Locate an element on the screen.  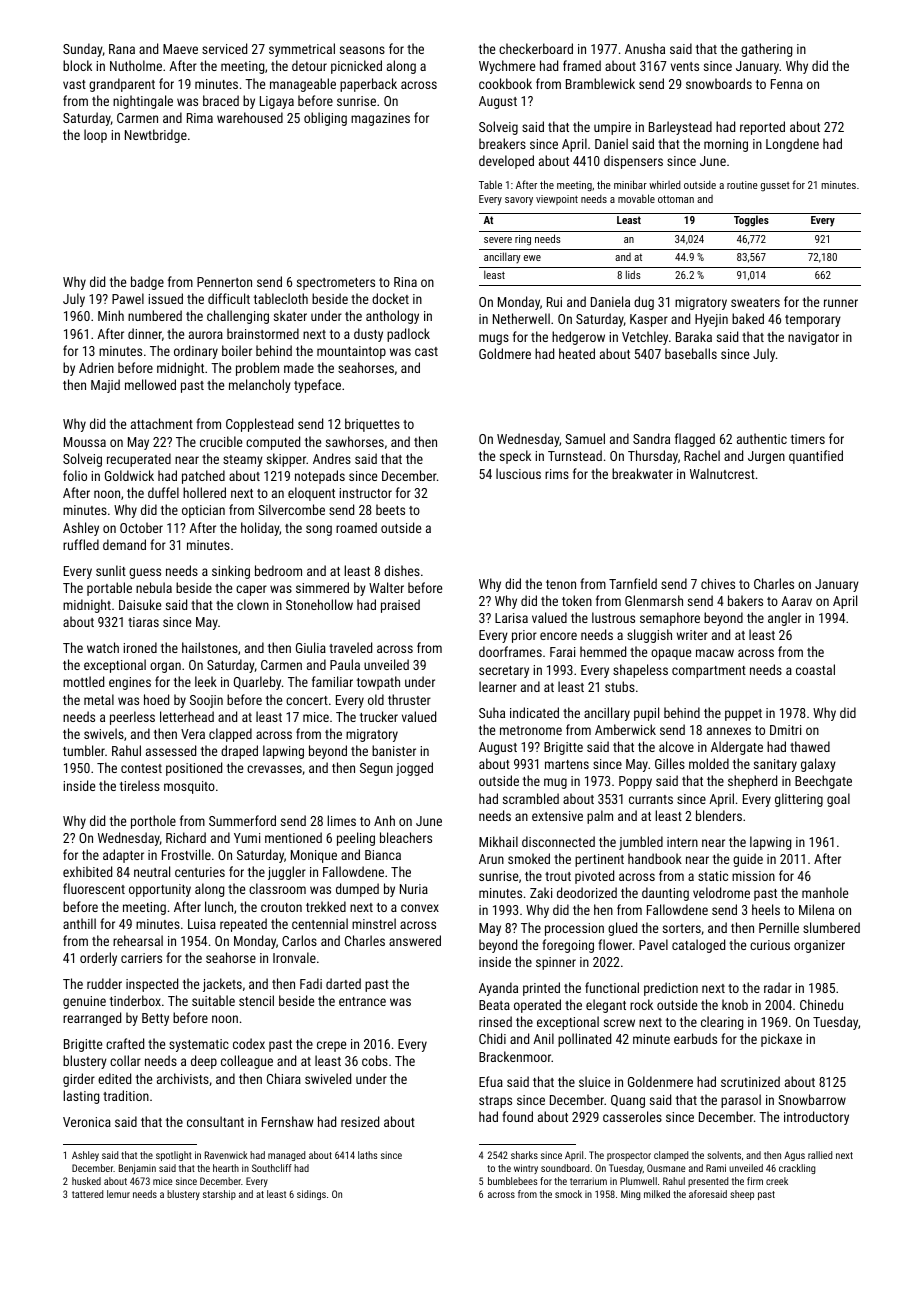
trucker is located at coordinates (379, 716).
